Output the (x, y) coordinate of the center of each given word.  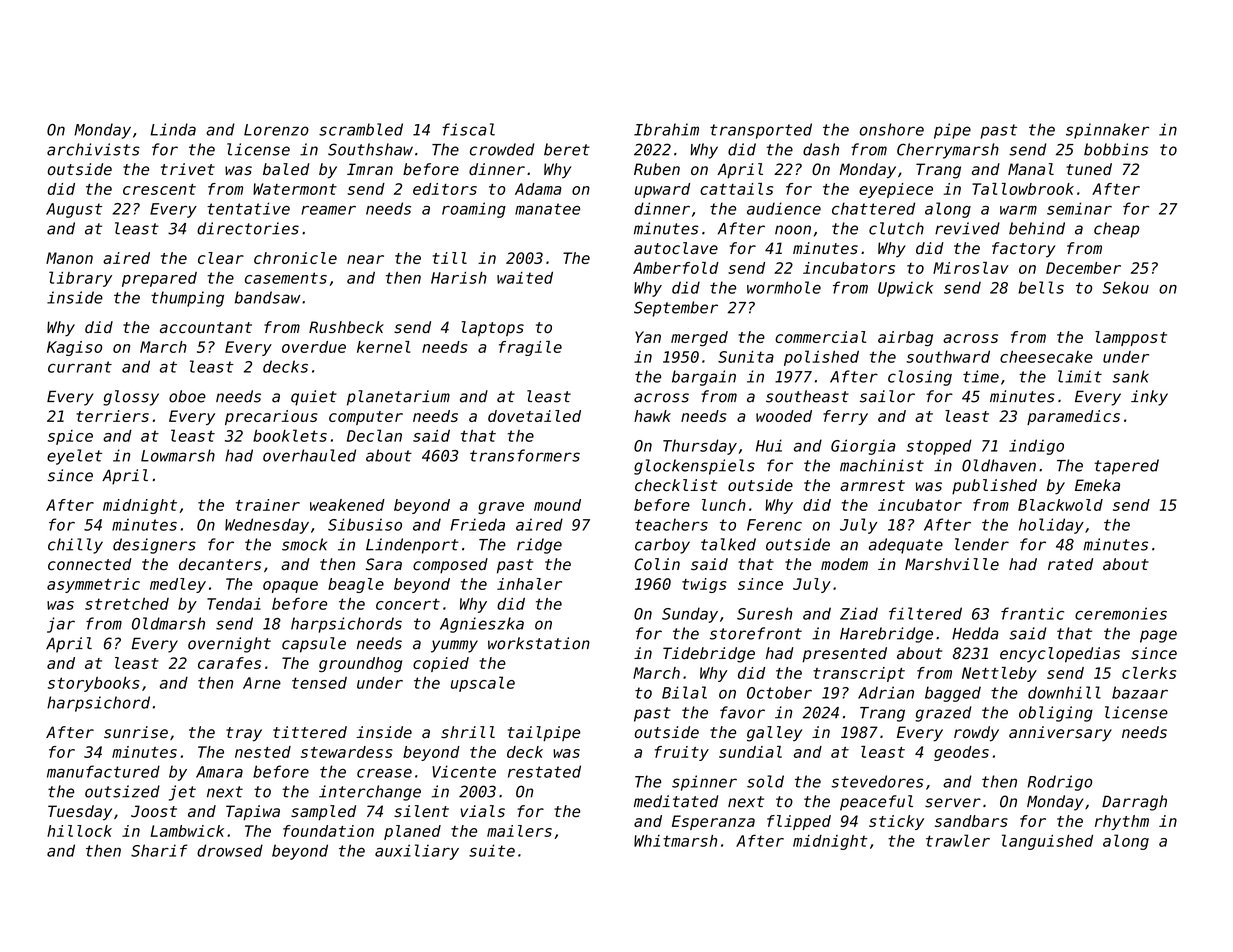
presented (844, 655)
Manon (69, 258)
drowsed (230, 850)
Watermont (295, 189)
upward (662, 190)
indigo (1036, 447)
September (676, 309)
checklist (676, 485)
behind (1037, 228)
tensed (319, 683)
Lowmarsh (178, 455)
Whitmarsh (675, 841)
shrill (468, 732)
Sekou (1126, 287)
